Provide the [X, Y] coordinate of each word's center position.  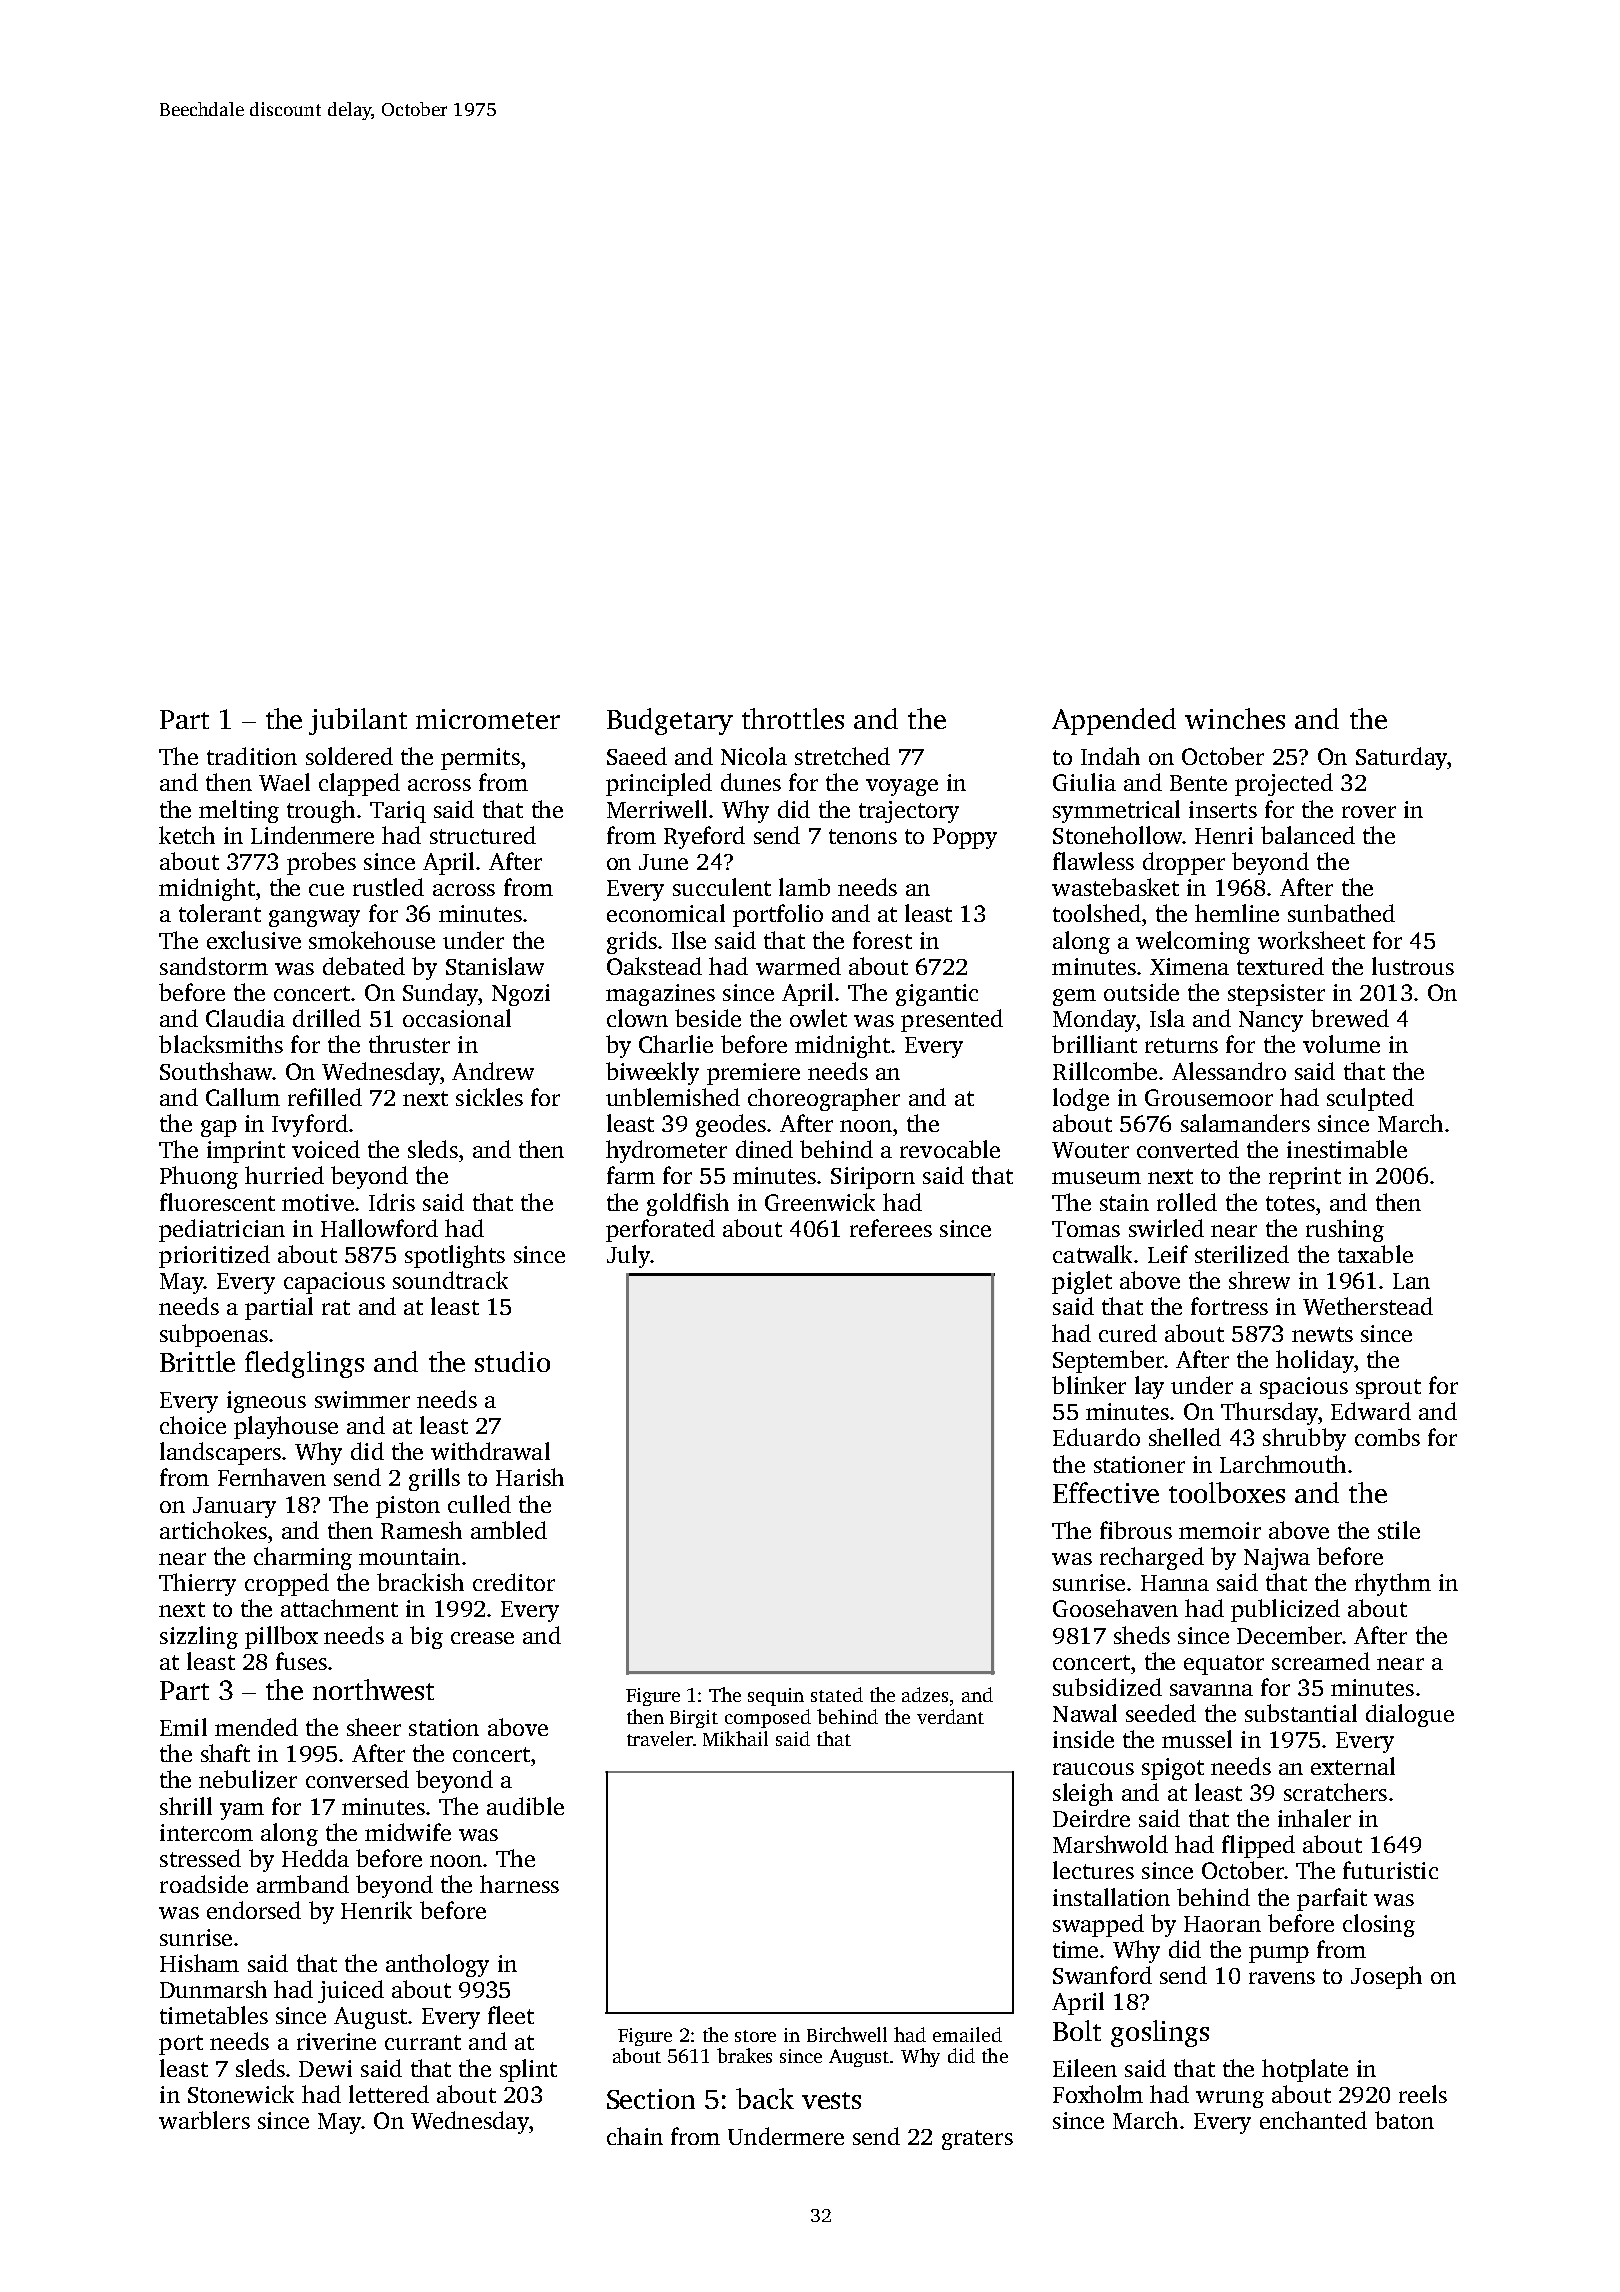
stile [1399, 1530]
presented [952, 1020]
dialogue [1410, 1715]
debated [364, 966]
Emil [183, 1727]
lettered [389, 2094]
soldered [349, 756]
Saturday [1401, 758]
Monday [1094, 1020]
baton [1404, 2120]
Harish [530, 1477]
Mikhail [735, 1738]
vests [831, 2100]
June [663, 862]
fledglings [304, 1364]
